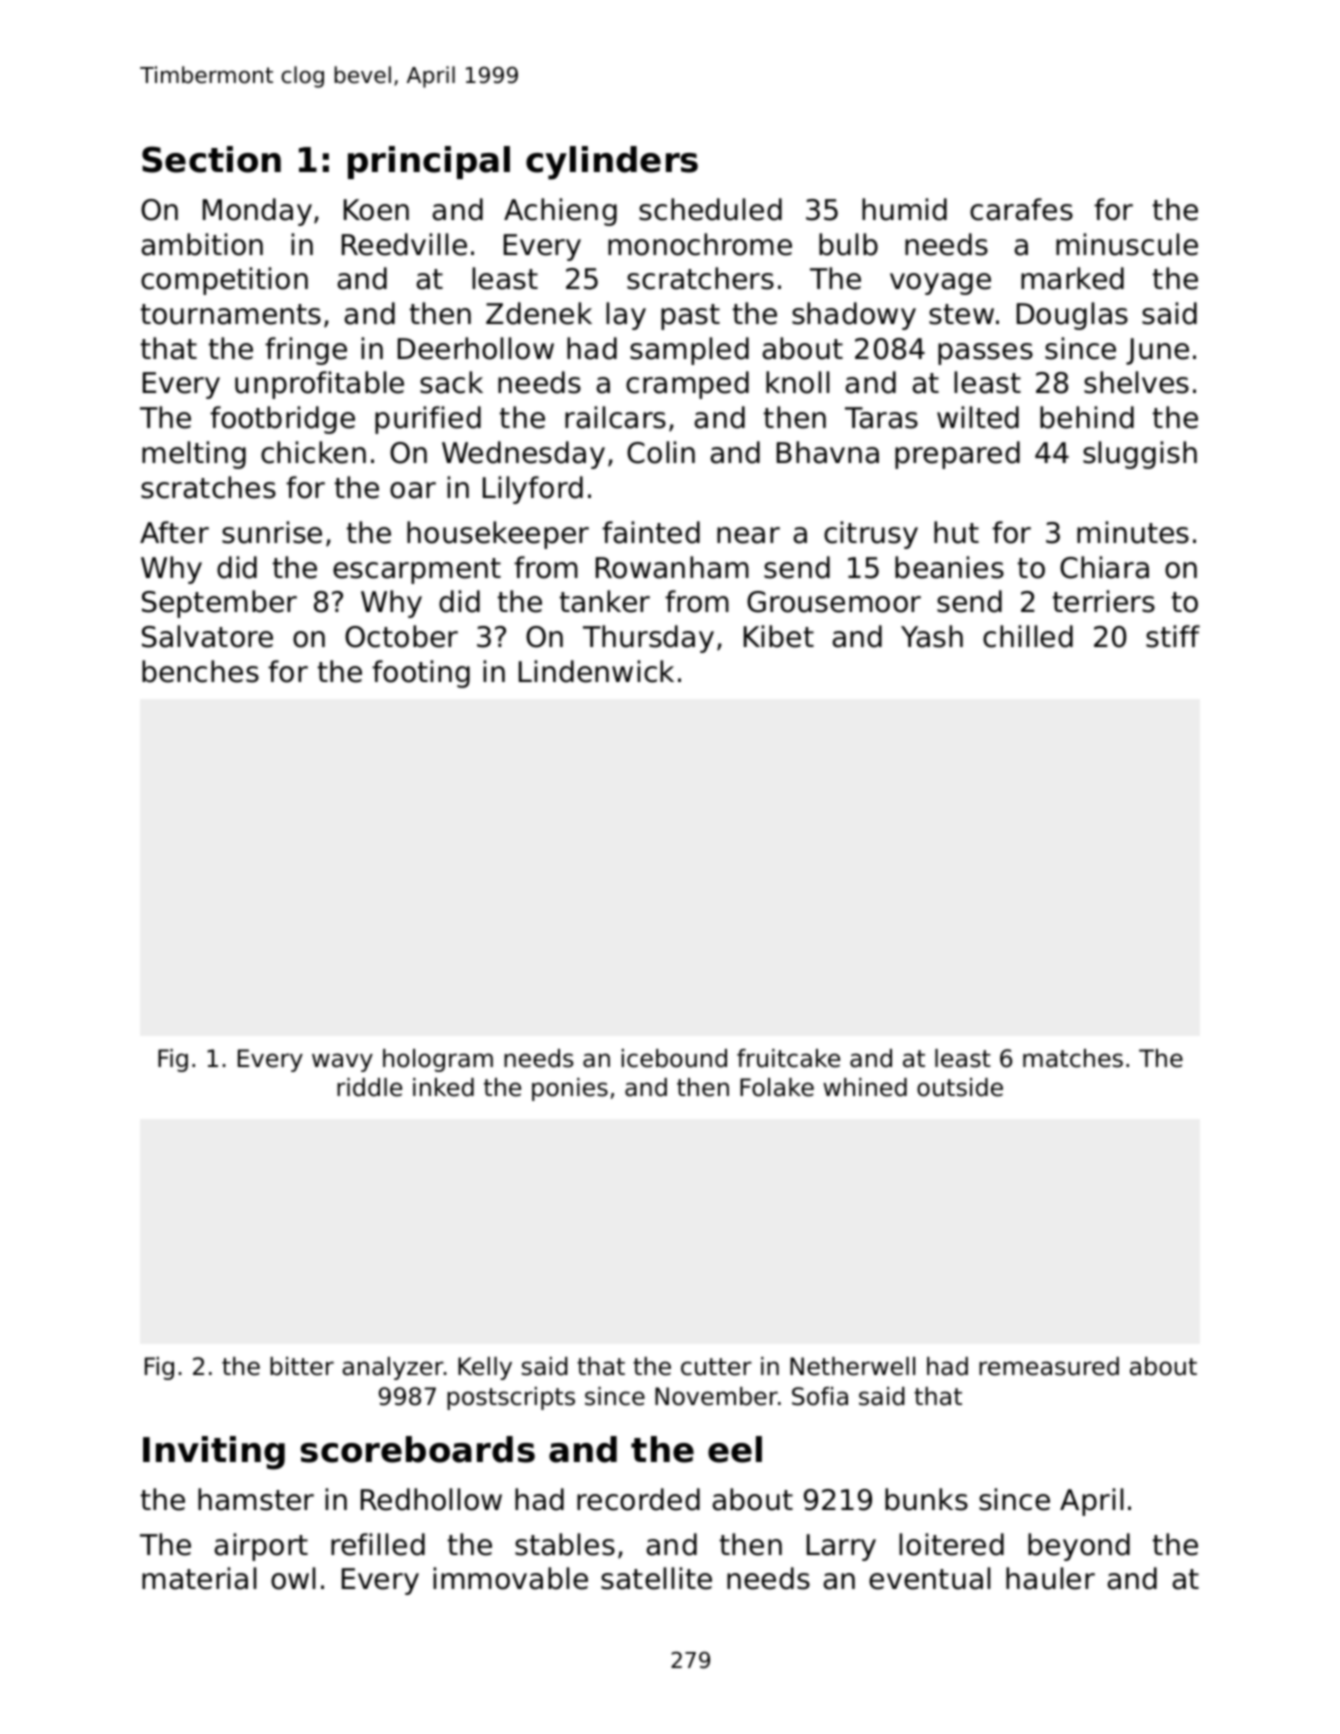 Image resolution: width=1340 pixels, height=1734 pixels. What do you see at coordinates (1021, 209) in the screenshot?
I see `carafes` at bounding box center [1021, 209].
